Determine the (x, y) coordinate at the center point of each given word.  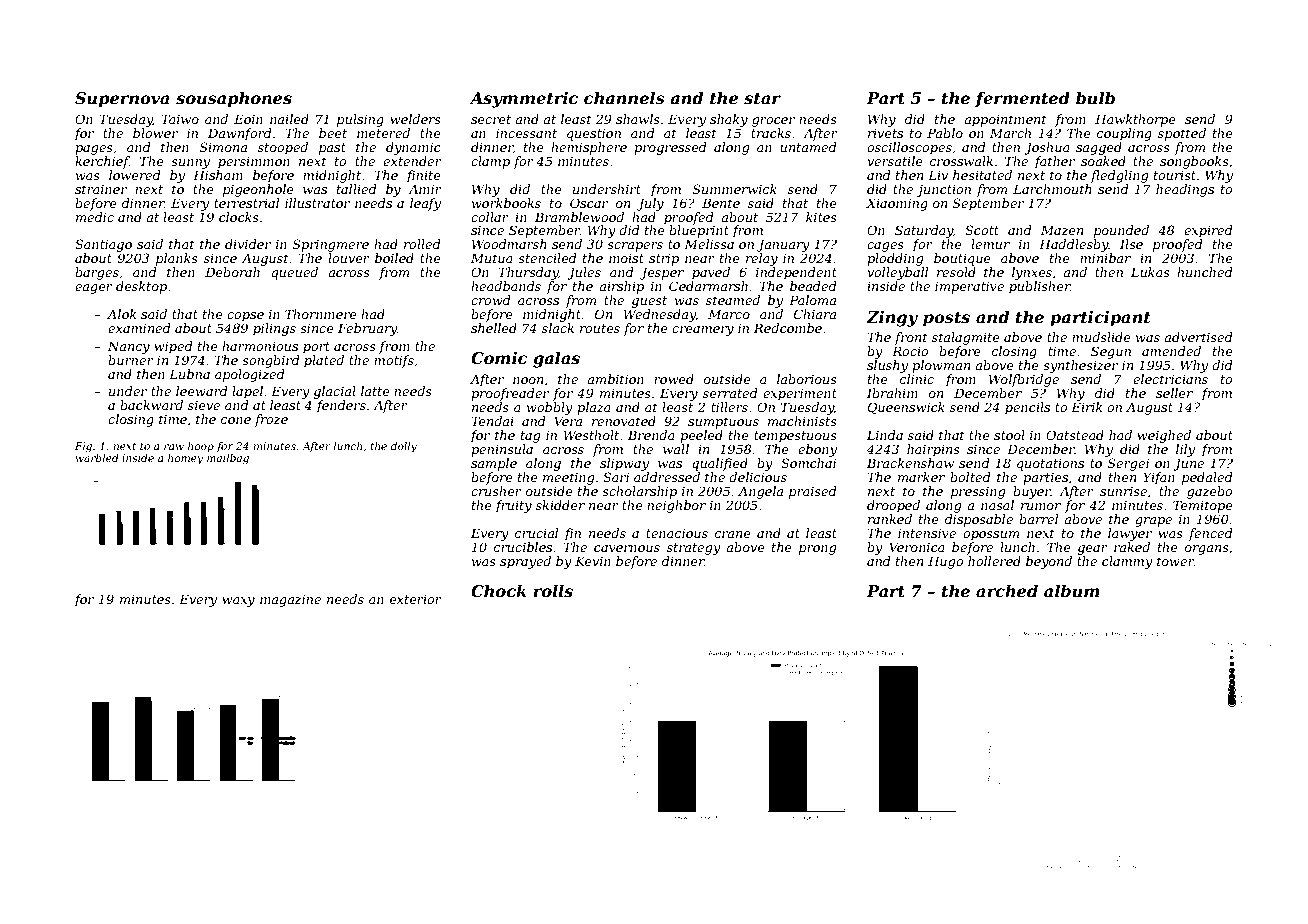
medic (95, 217)
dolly (404, 447)
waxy (238, 602)
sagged (1099, 148)
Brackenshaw (910, 463)
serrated (730, 393)
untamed (808, 147)
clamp (490, 162)
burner (131, 360)
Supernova (122, 100)
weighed (1164, 436)
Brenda (651, 435)
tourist (1175, 175)
